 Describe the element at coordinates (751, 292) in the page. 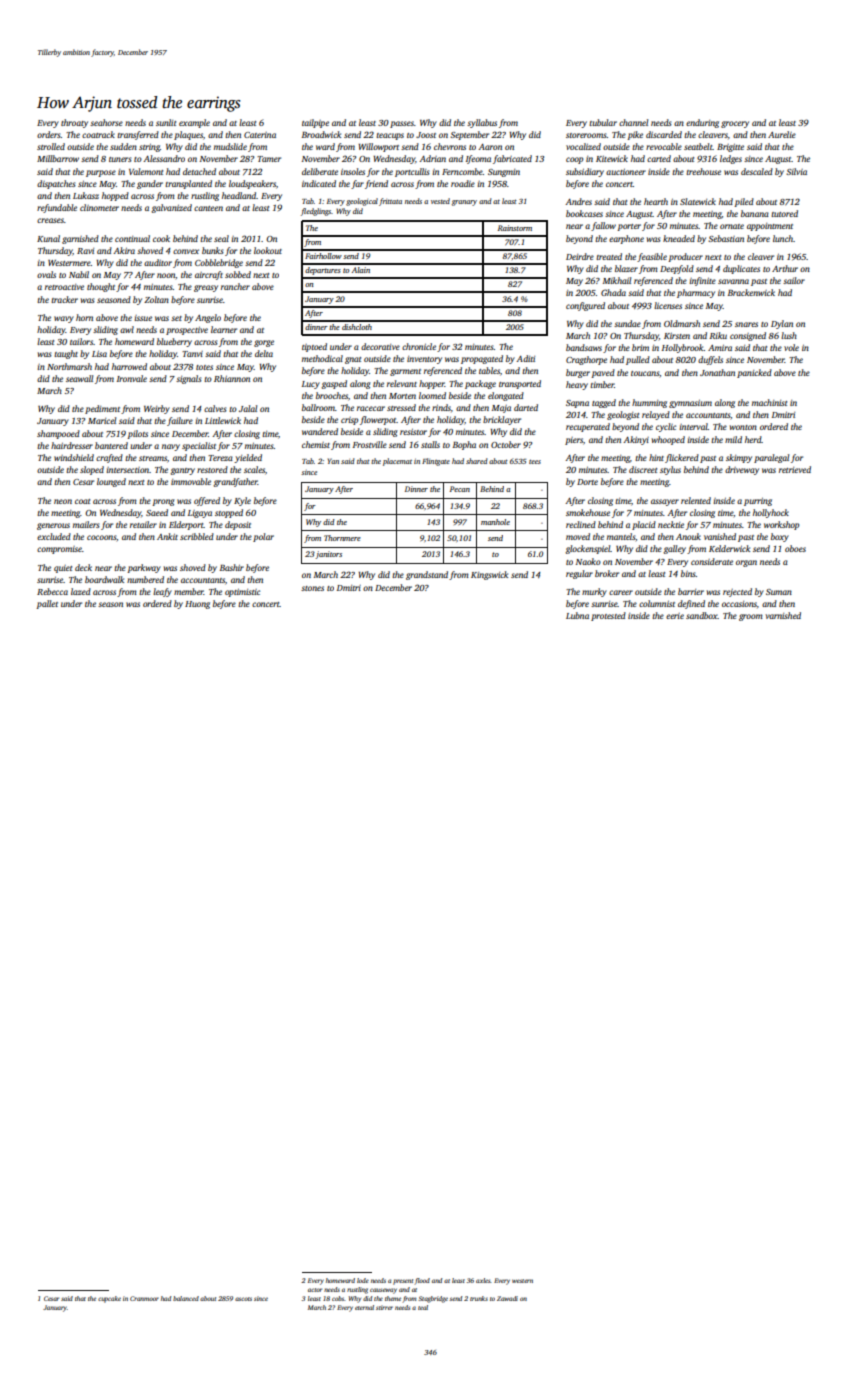

I see `Brackenwick` at that location.
